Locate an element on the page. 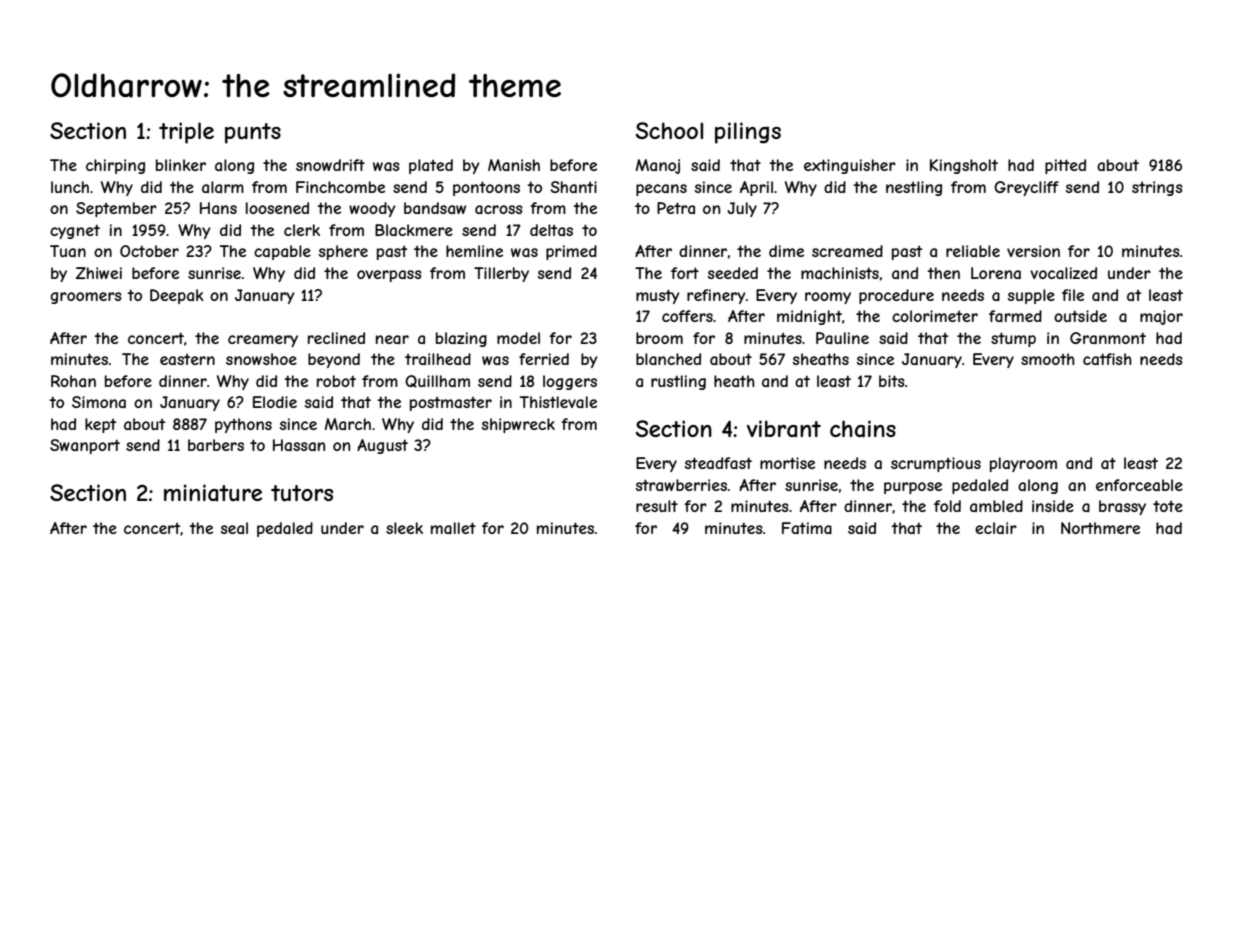 The width and height of the document is (1233, 952). pitted is located at coordinates (1065, 166).
